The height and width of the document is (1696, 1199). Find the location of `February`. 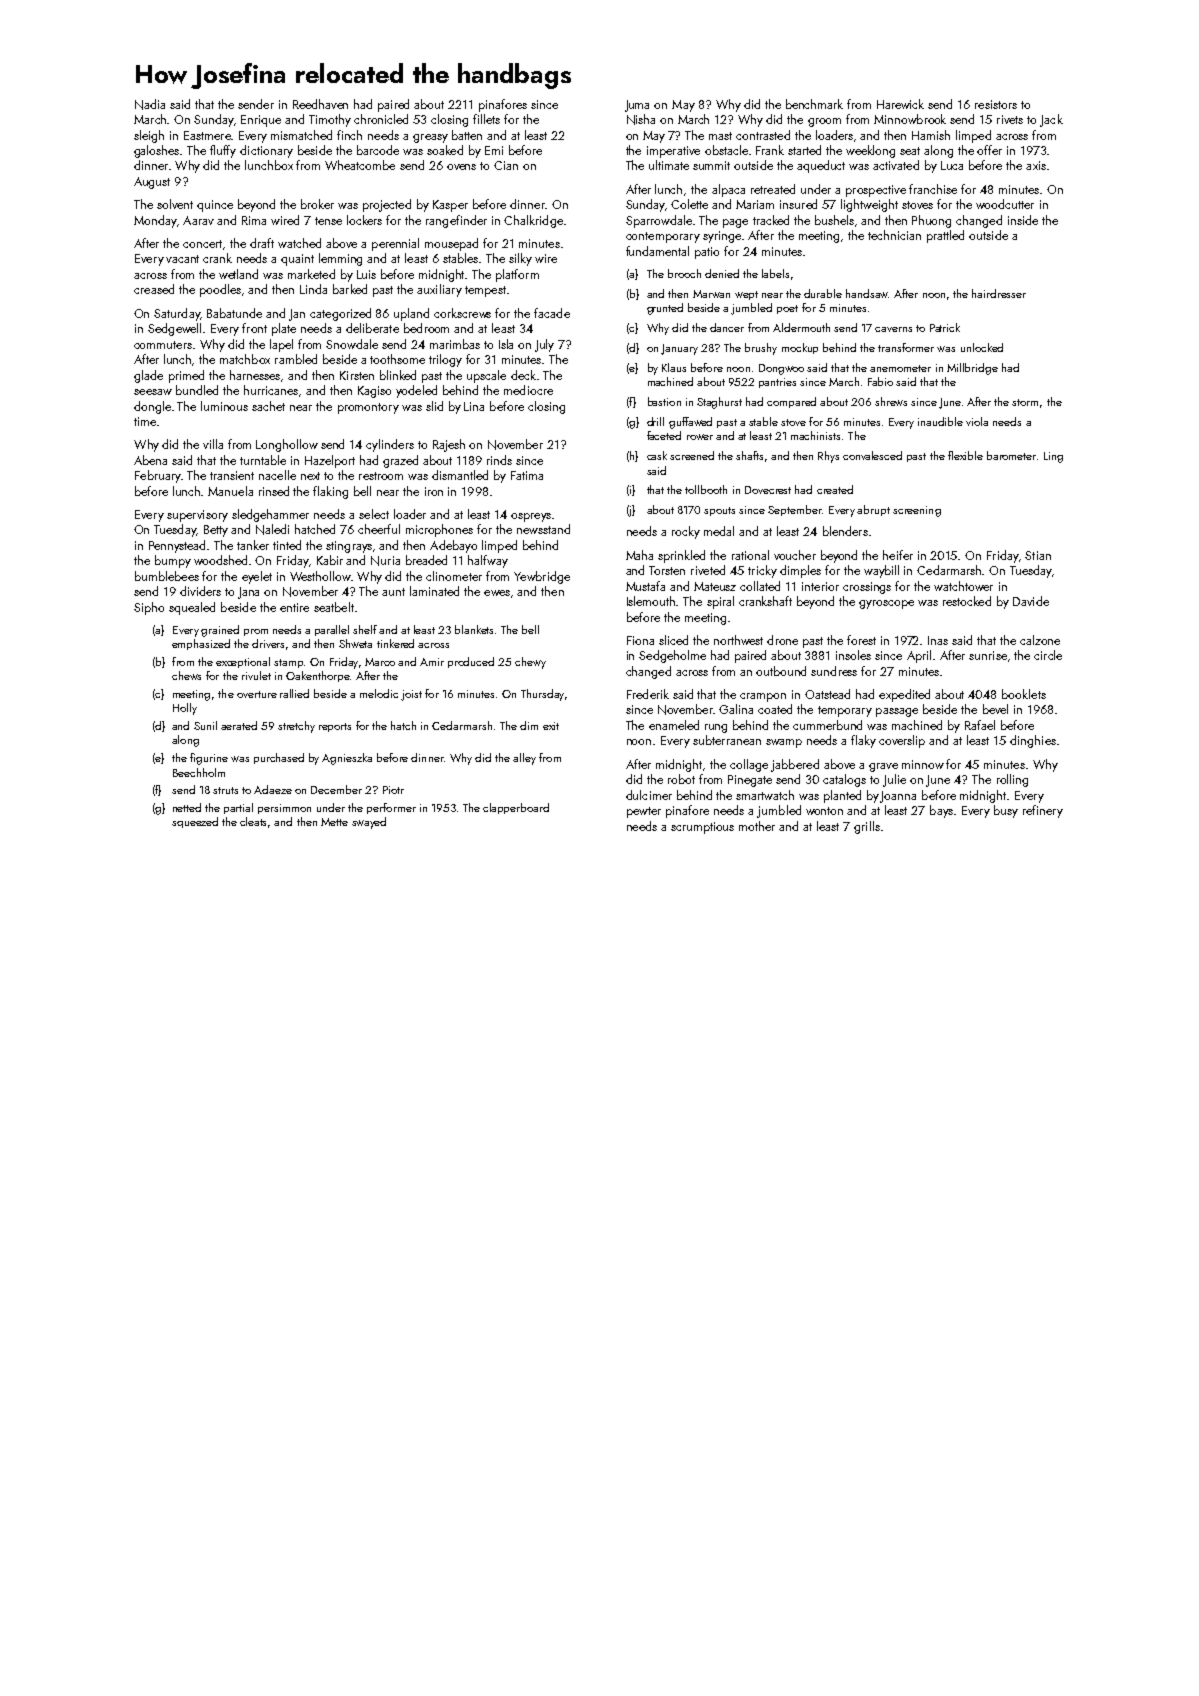

February is located at coordinates (158, 476).
